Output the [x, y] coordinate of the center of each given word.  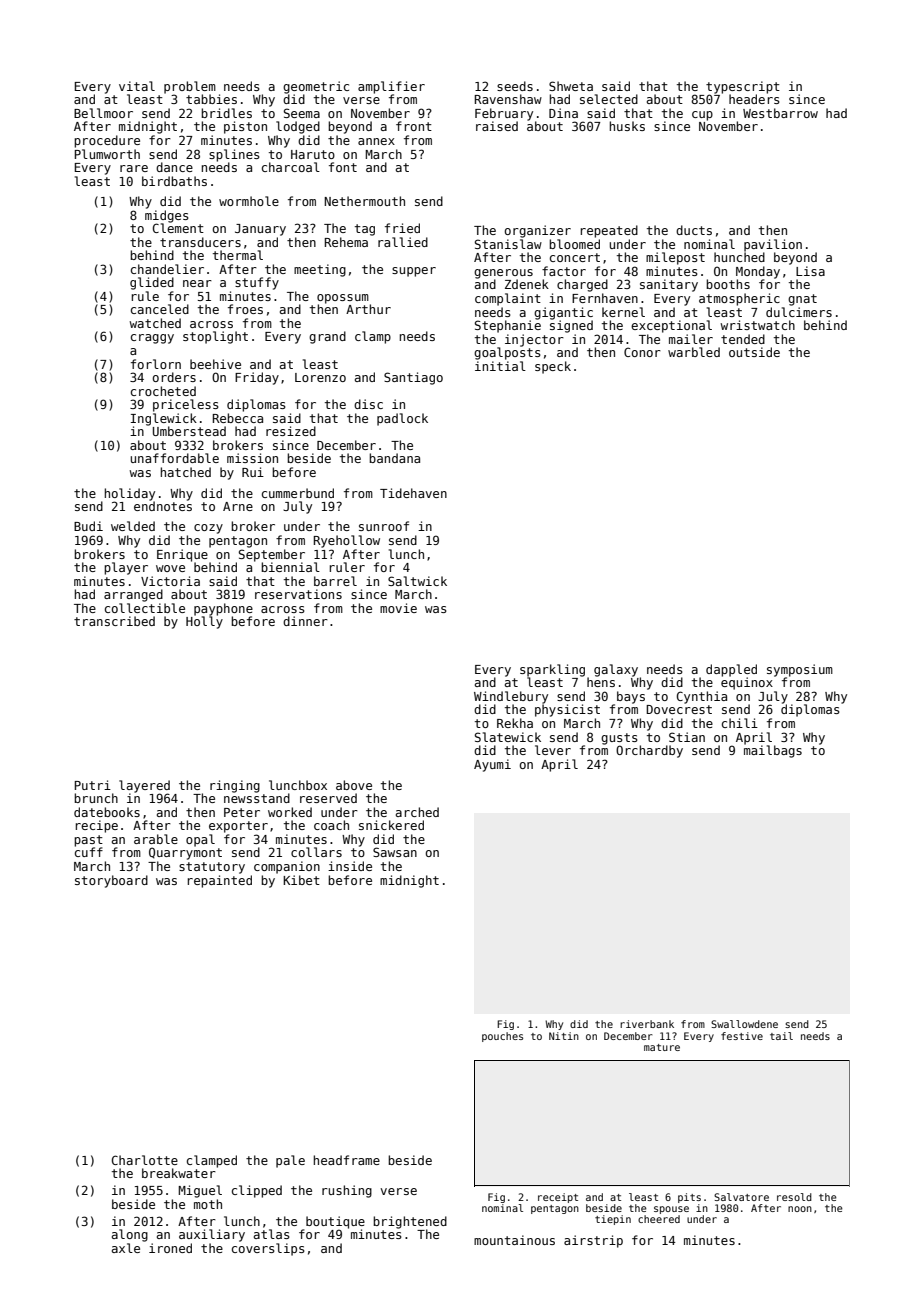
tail [781, 1036]
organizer [537, 231]
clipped [257, 1191]
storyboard [111, 881]
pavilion [773, 245]
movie [398, 608]
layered [144, 786]
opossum [343, 299]
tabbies [211, 99]
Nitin [564, 1036]
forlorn [156, 364]
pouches [502, 1037]
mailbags [773, 751]
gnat [802, 300]
